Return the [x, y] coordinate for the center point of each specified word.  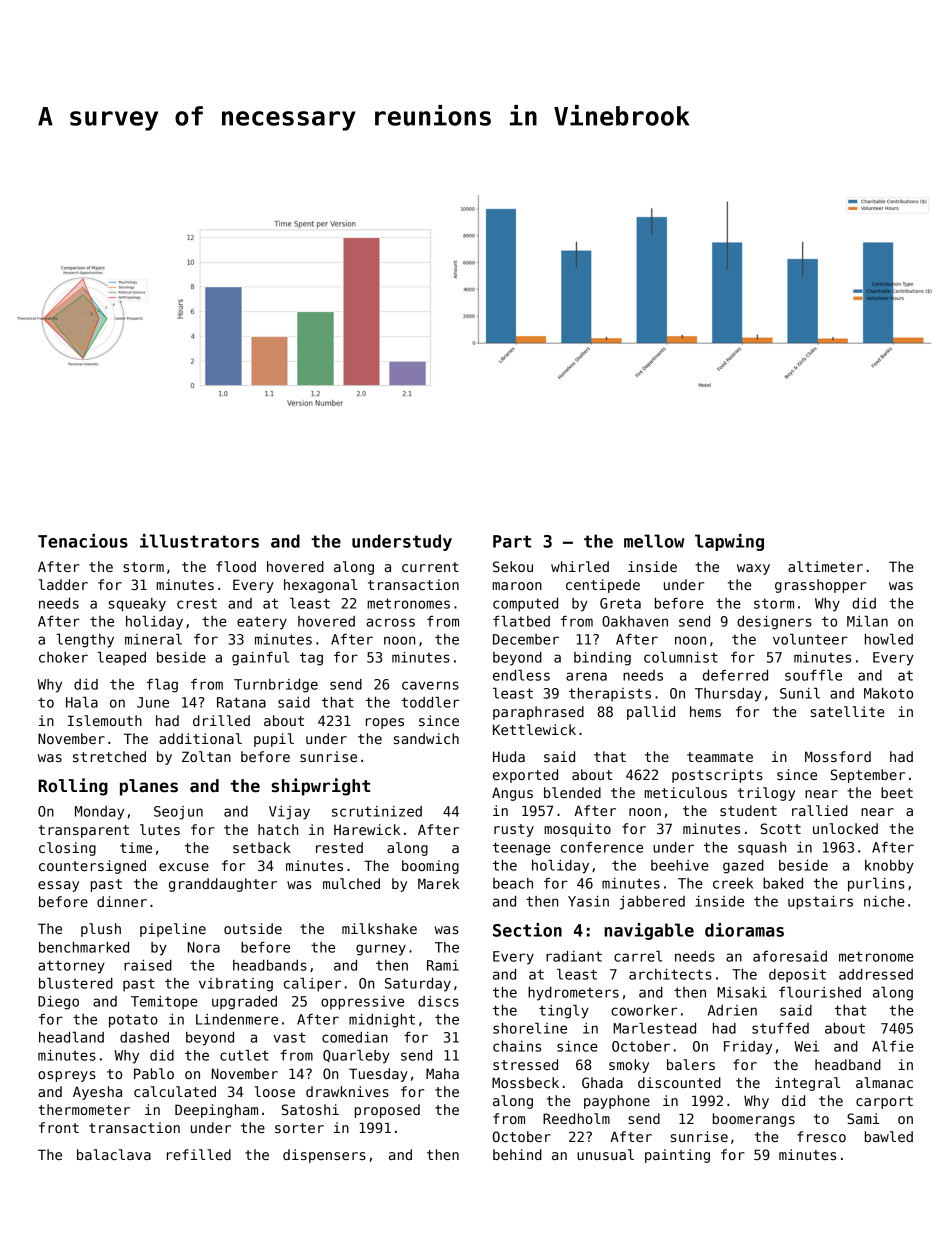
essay [58, 886]
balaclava [114, 1154]
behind [517, 1154]
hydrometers [573, 994]
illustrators [199, 541]
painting [677, 1156]
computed [525, 605]
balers [691, 1064]
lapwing [729, 542]
